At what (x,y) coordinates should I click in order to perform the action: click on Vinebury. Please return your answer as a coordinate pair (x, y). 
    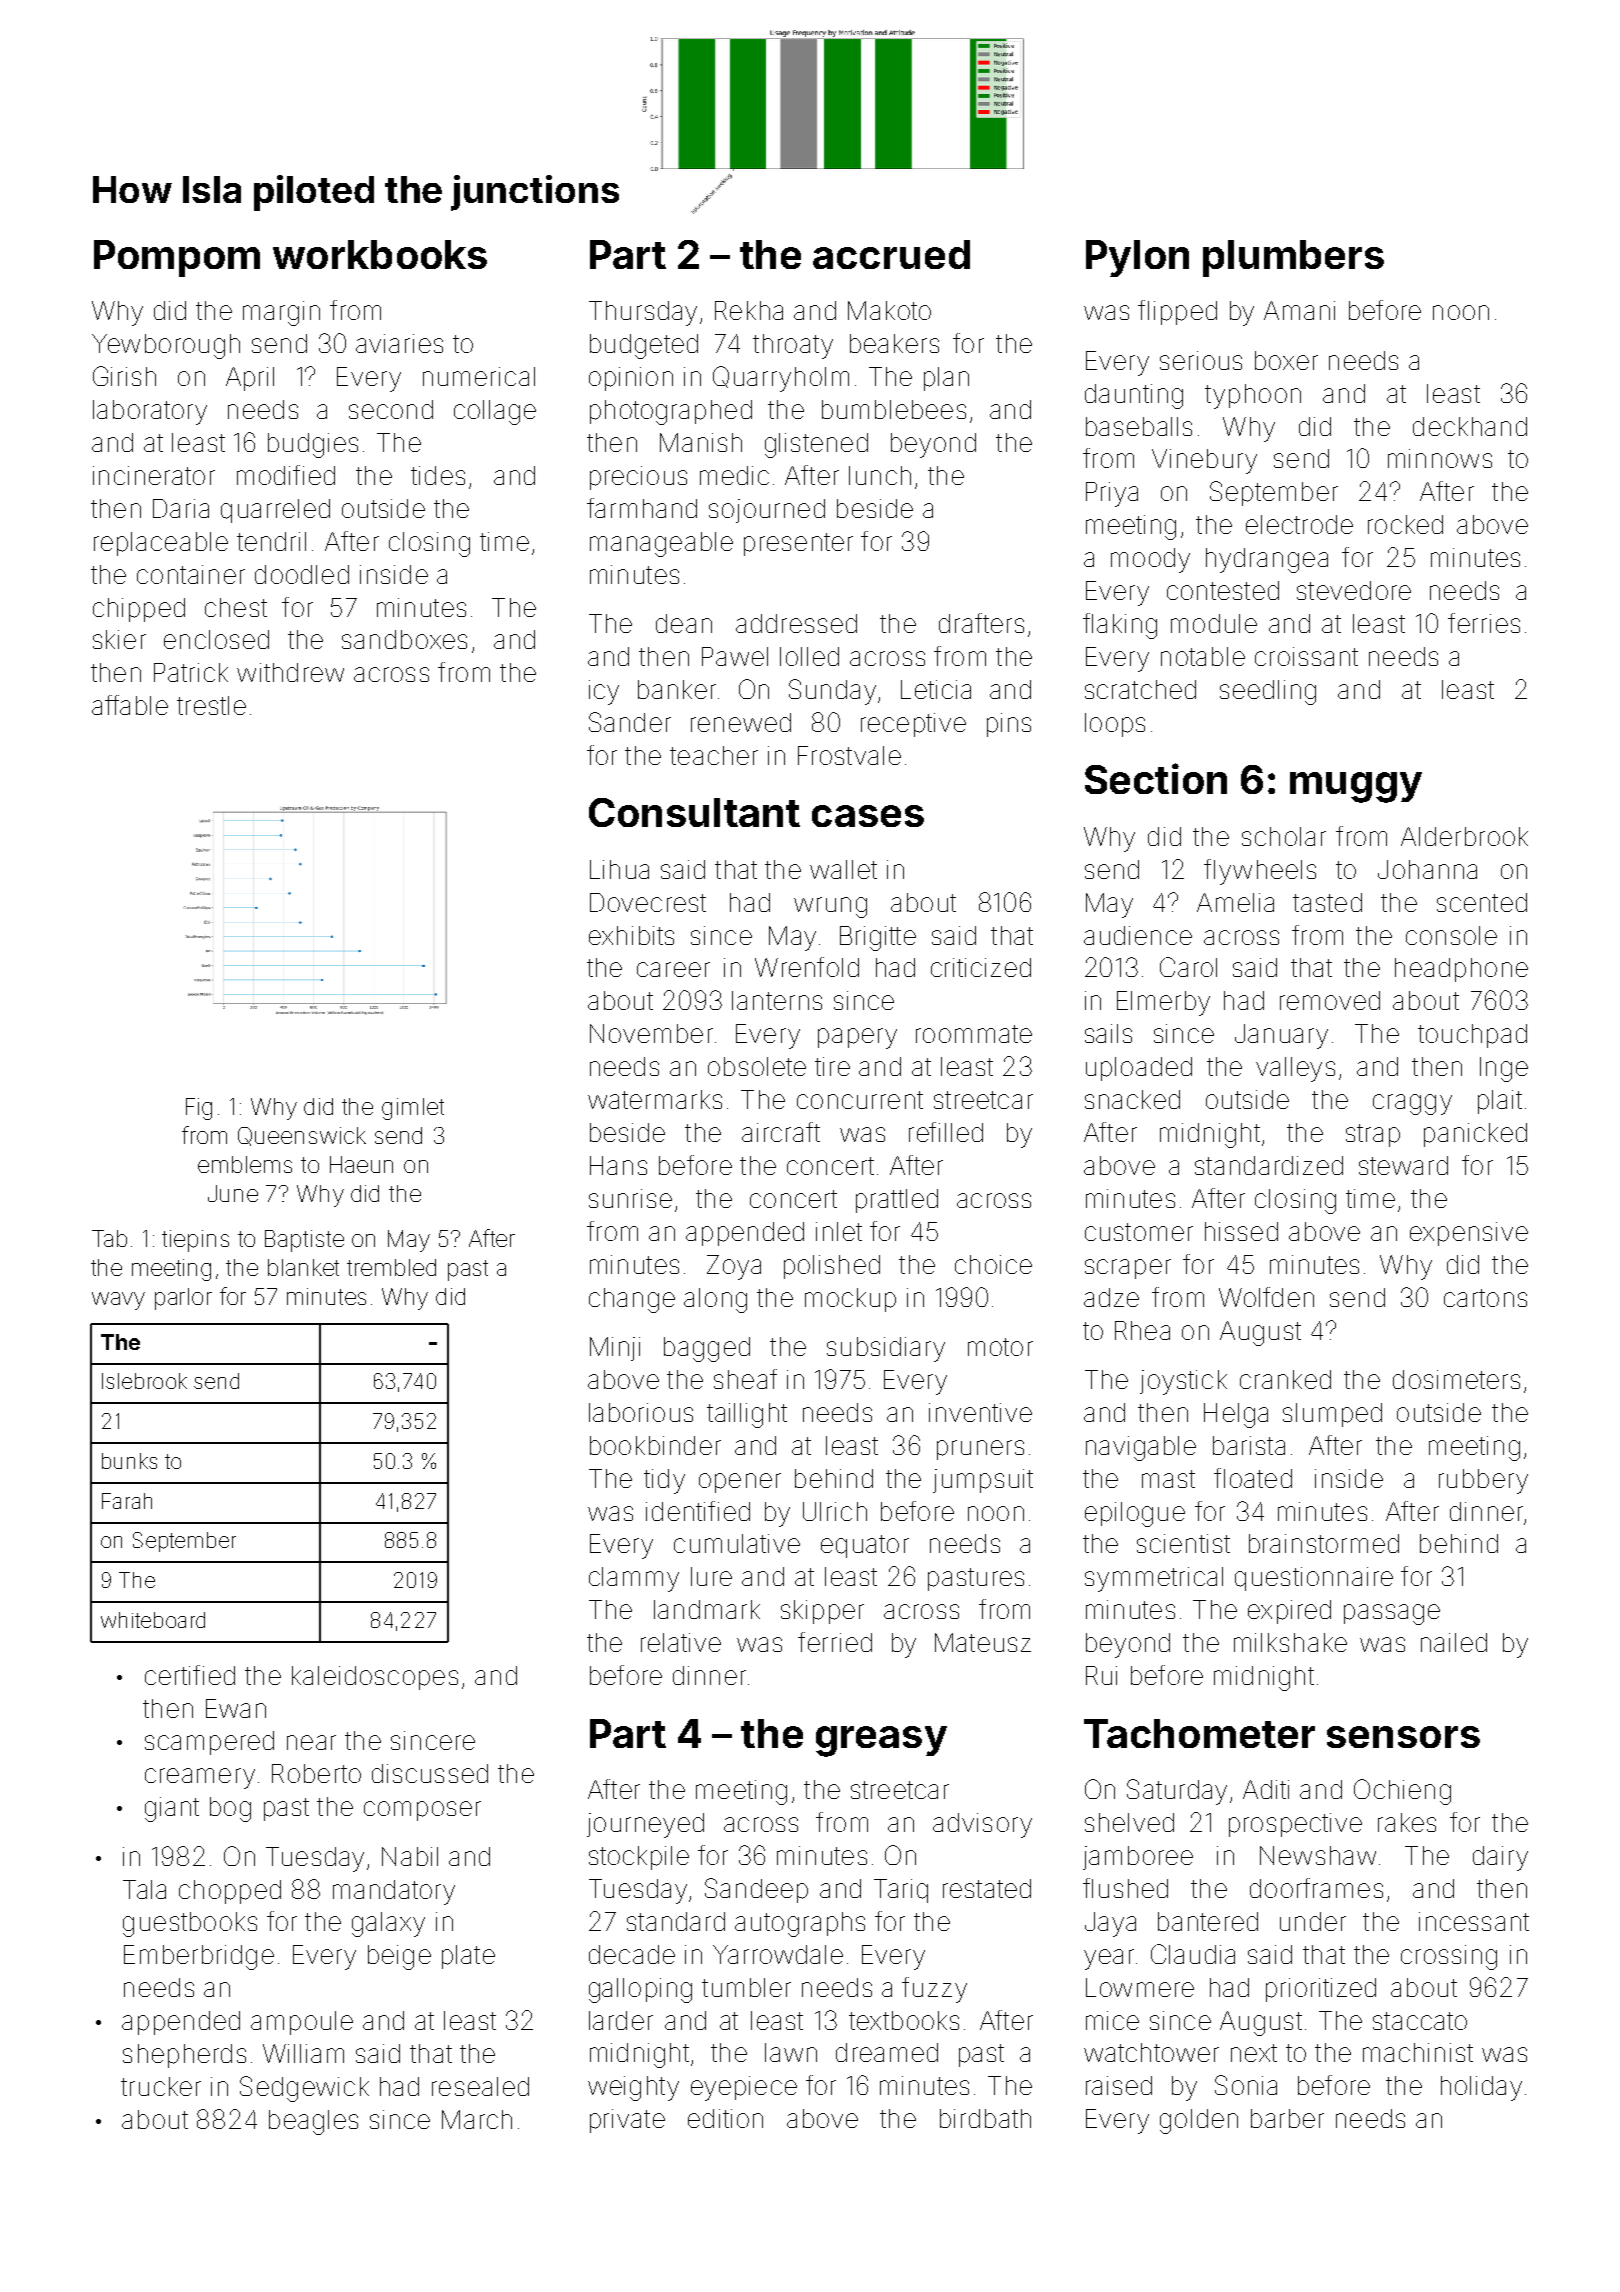
    Looking at the image, I should click on (1204, 461).
